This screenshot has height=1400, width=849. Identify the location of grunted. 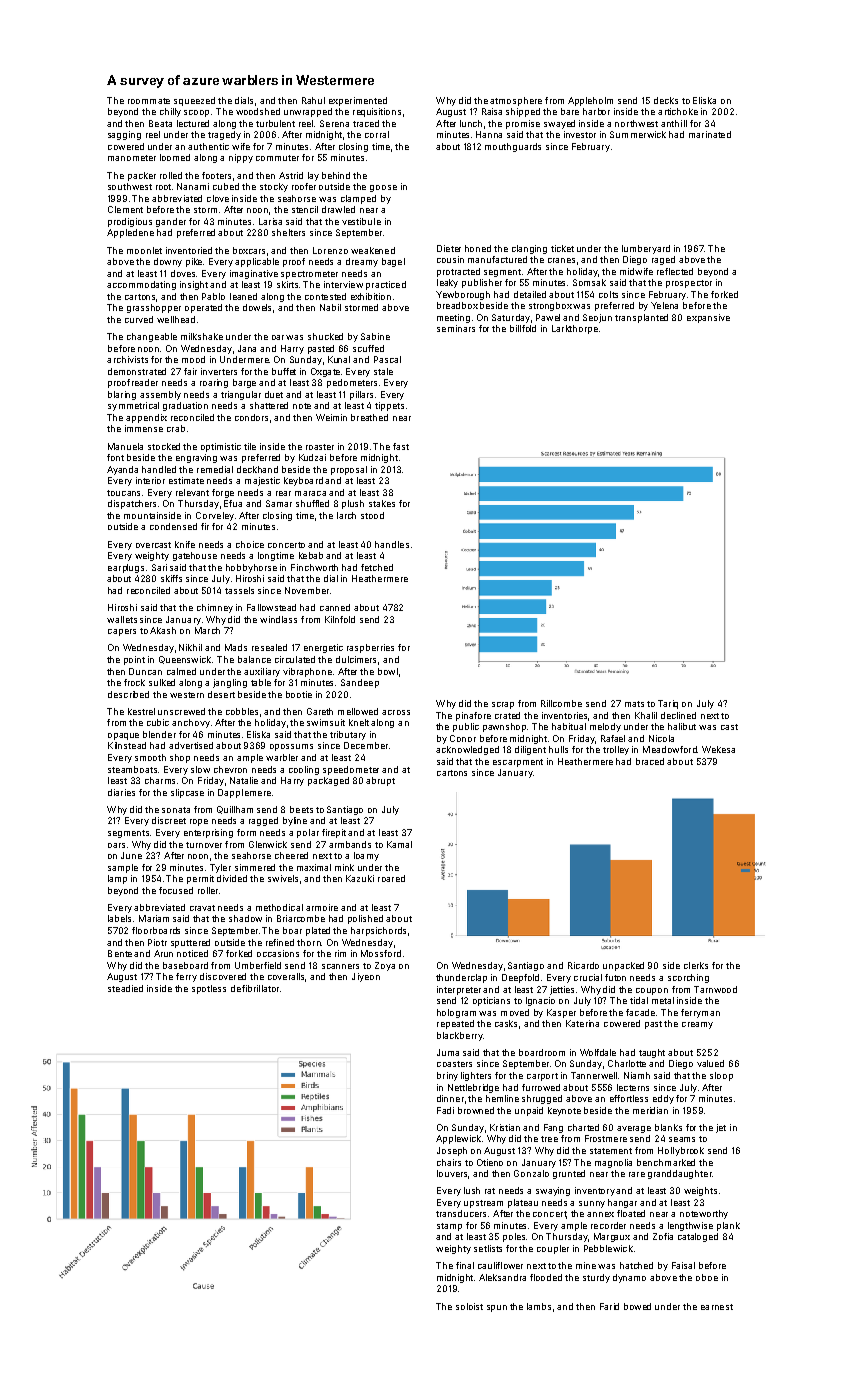
(569, 1174).
